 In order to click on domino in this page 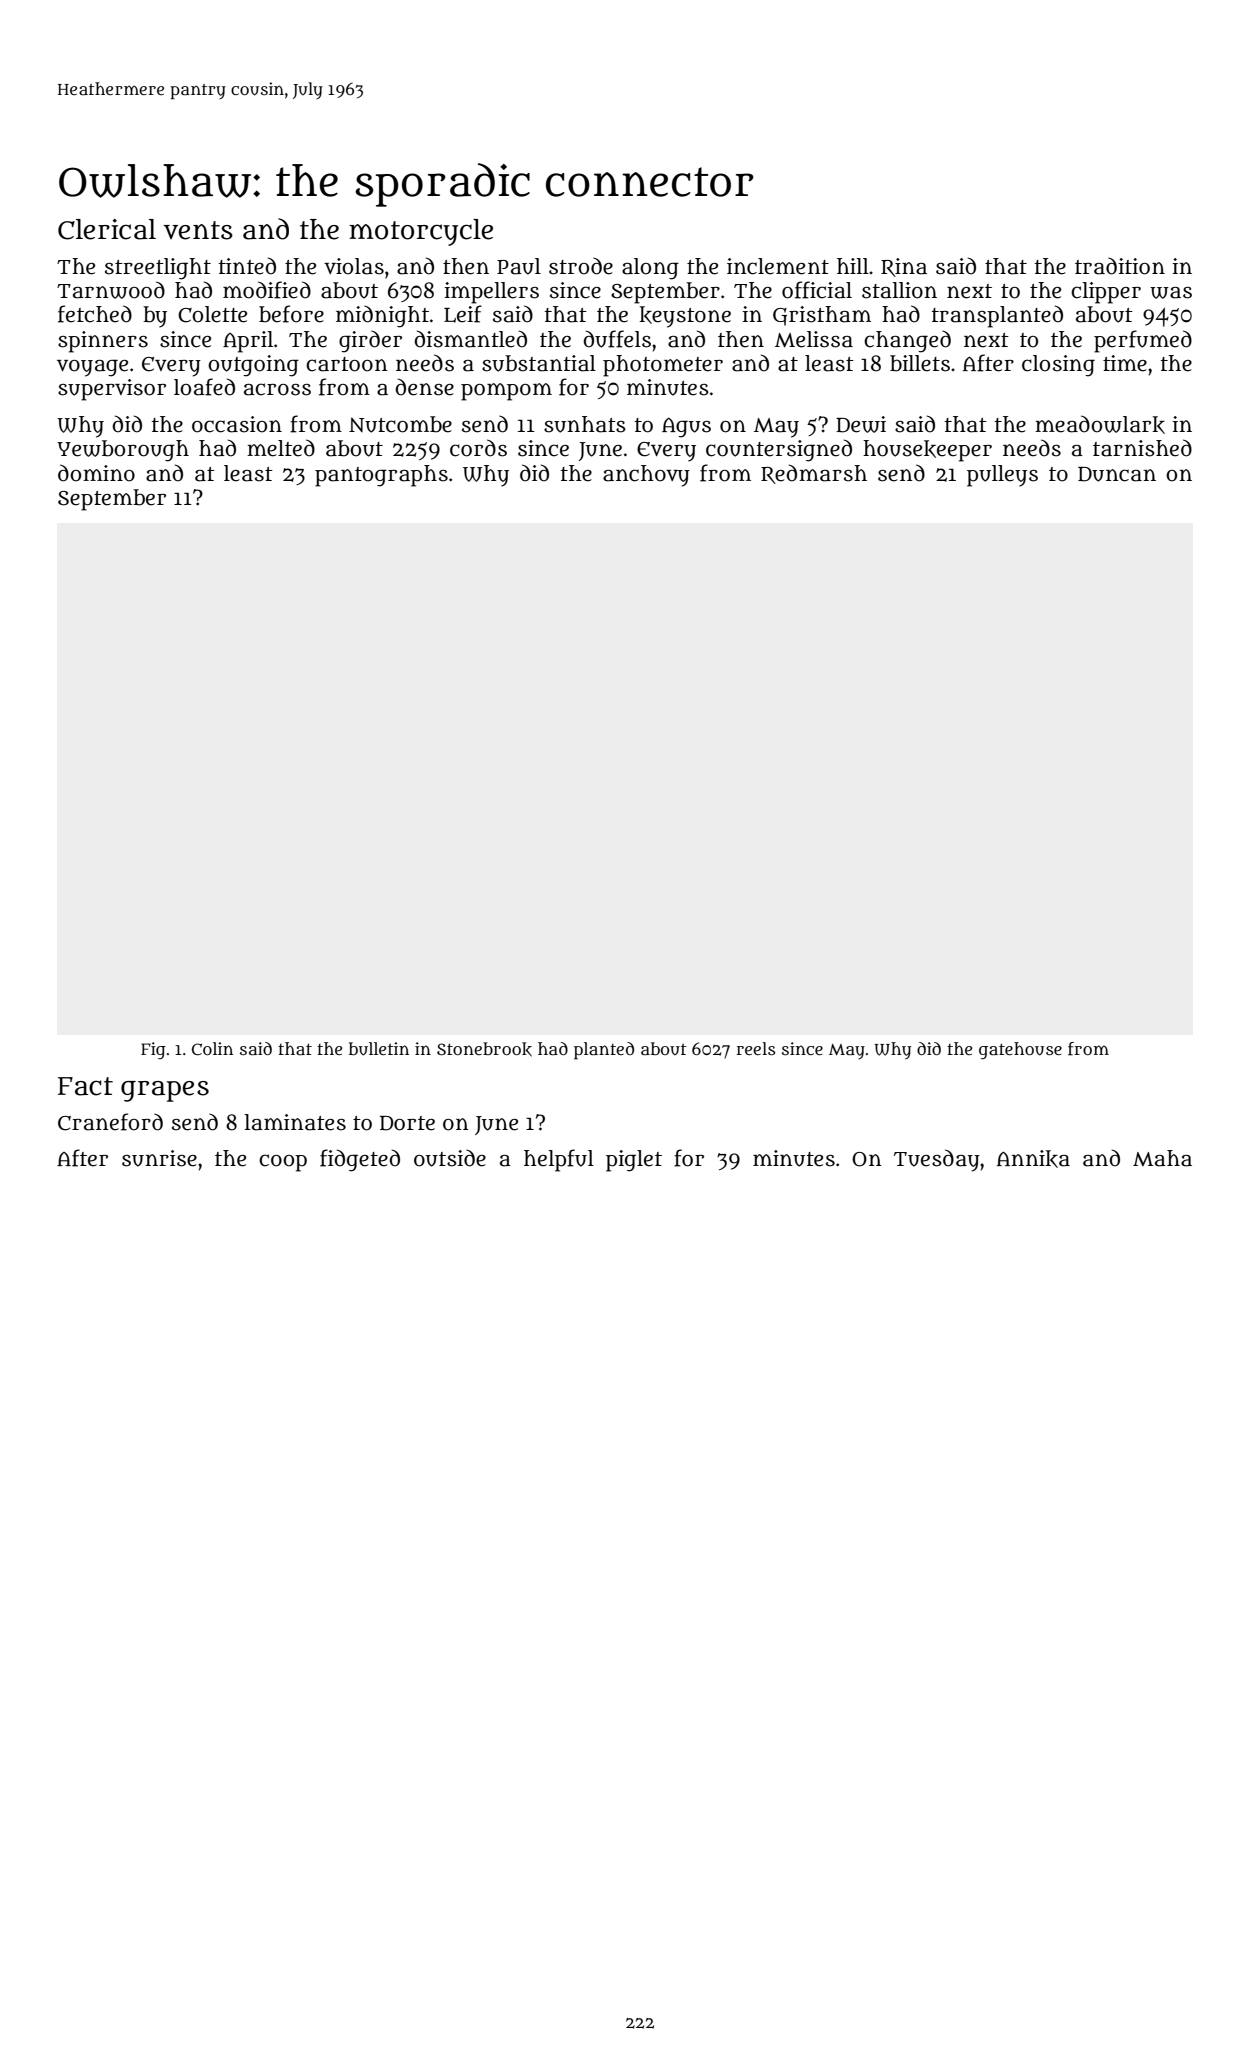, I will do `click(96, 473)`.
